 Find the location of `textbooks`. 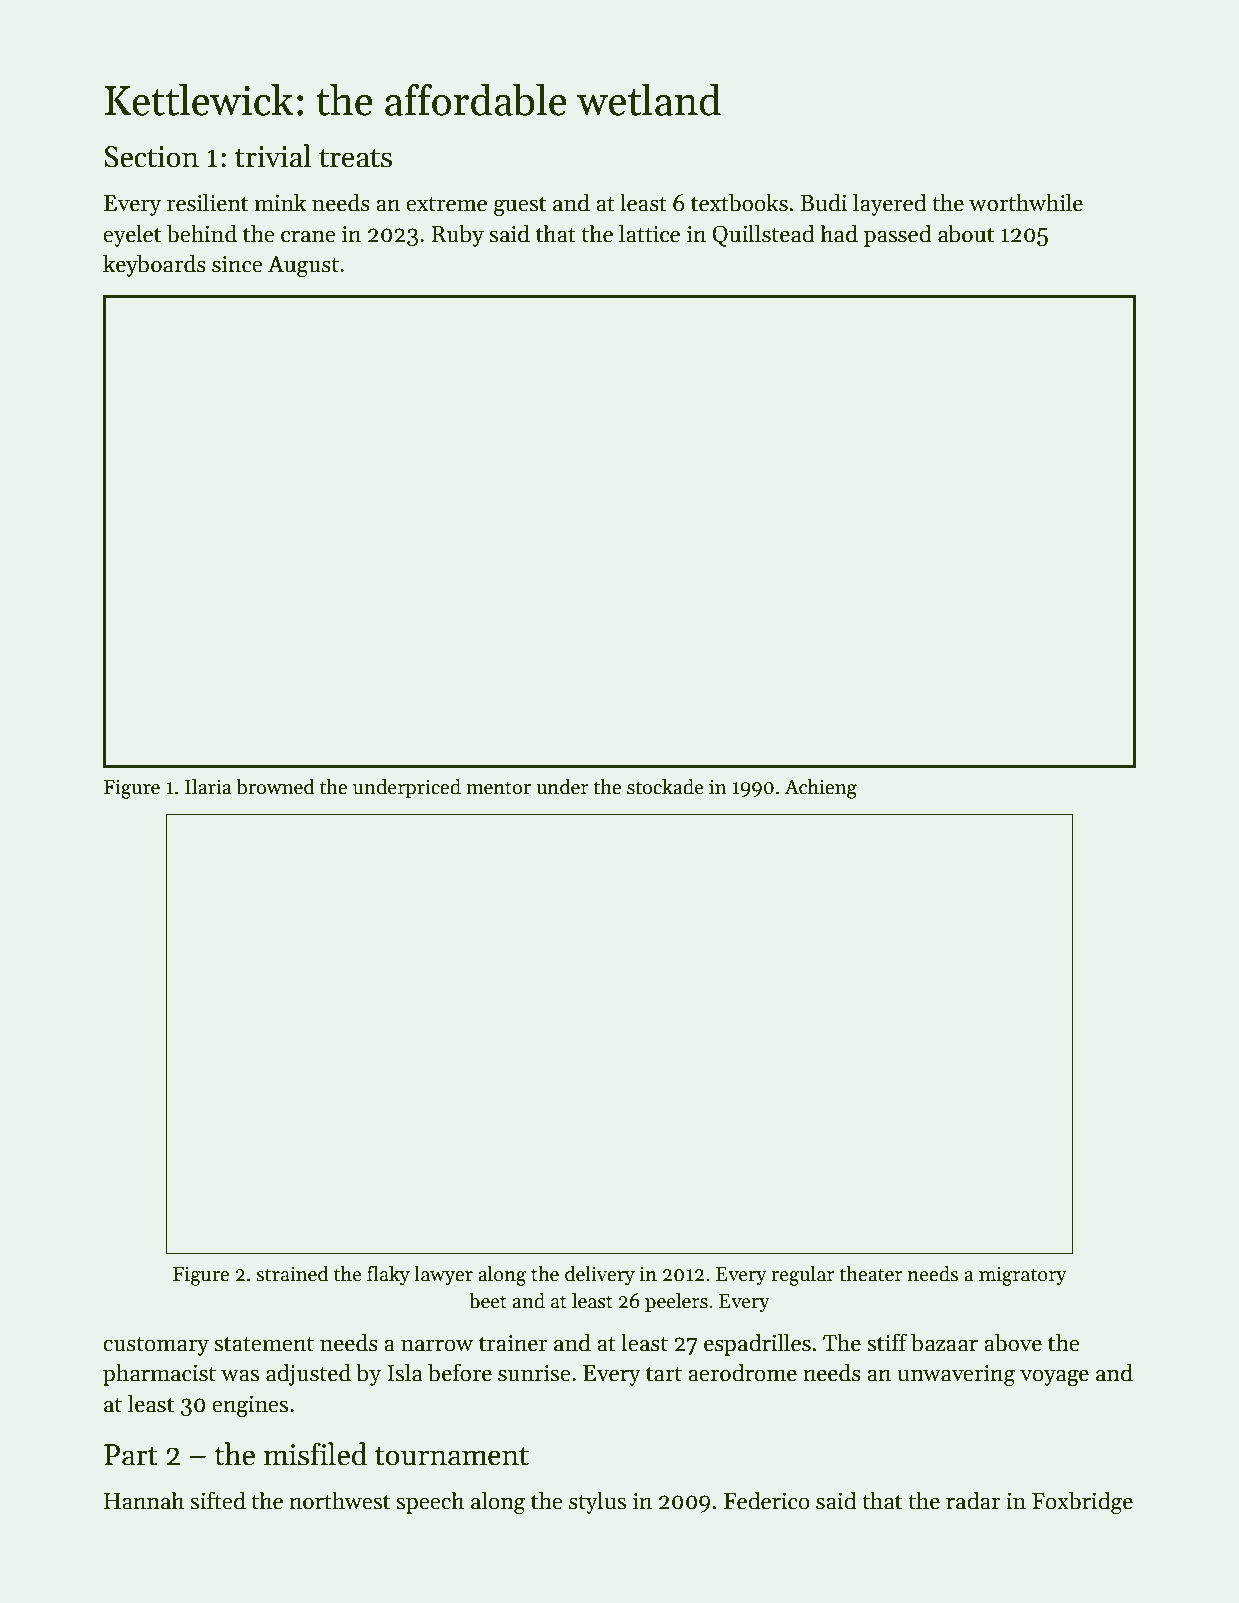

textbooks is located at coordinates (739, 202).
